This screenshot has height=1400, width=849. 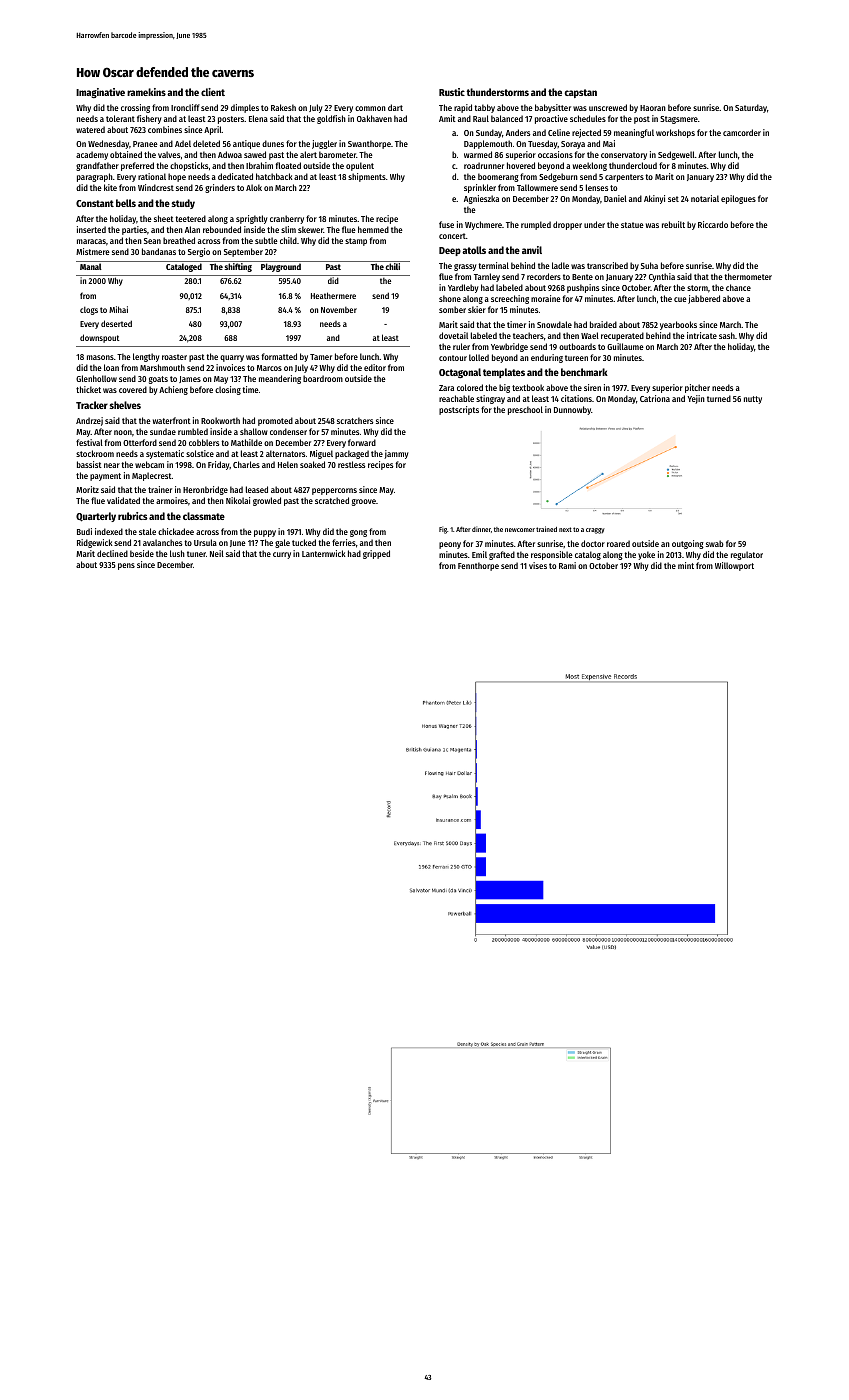 I want to click on nutty, so click(x=753, y=400).
